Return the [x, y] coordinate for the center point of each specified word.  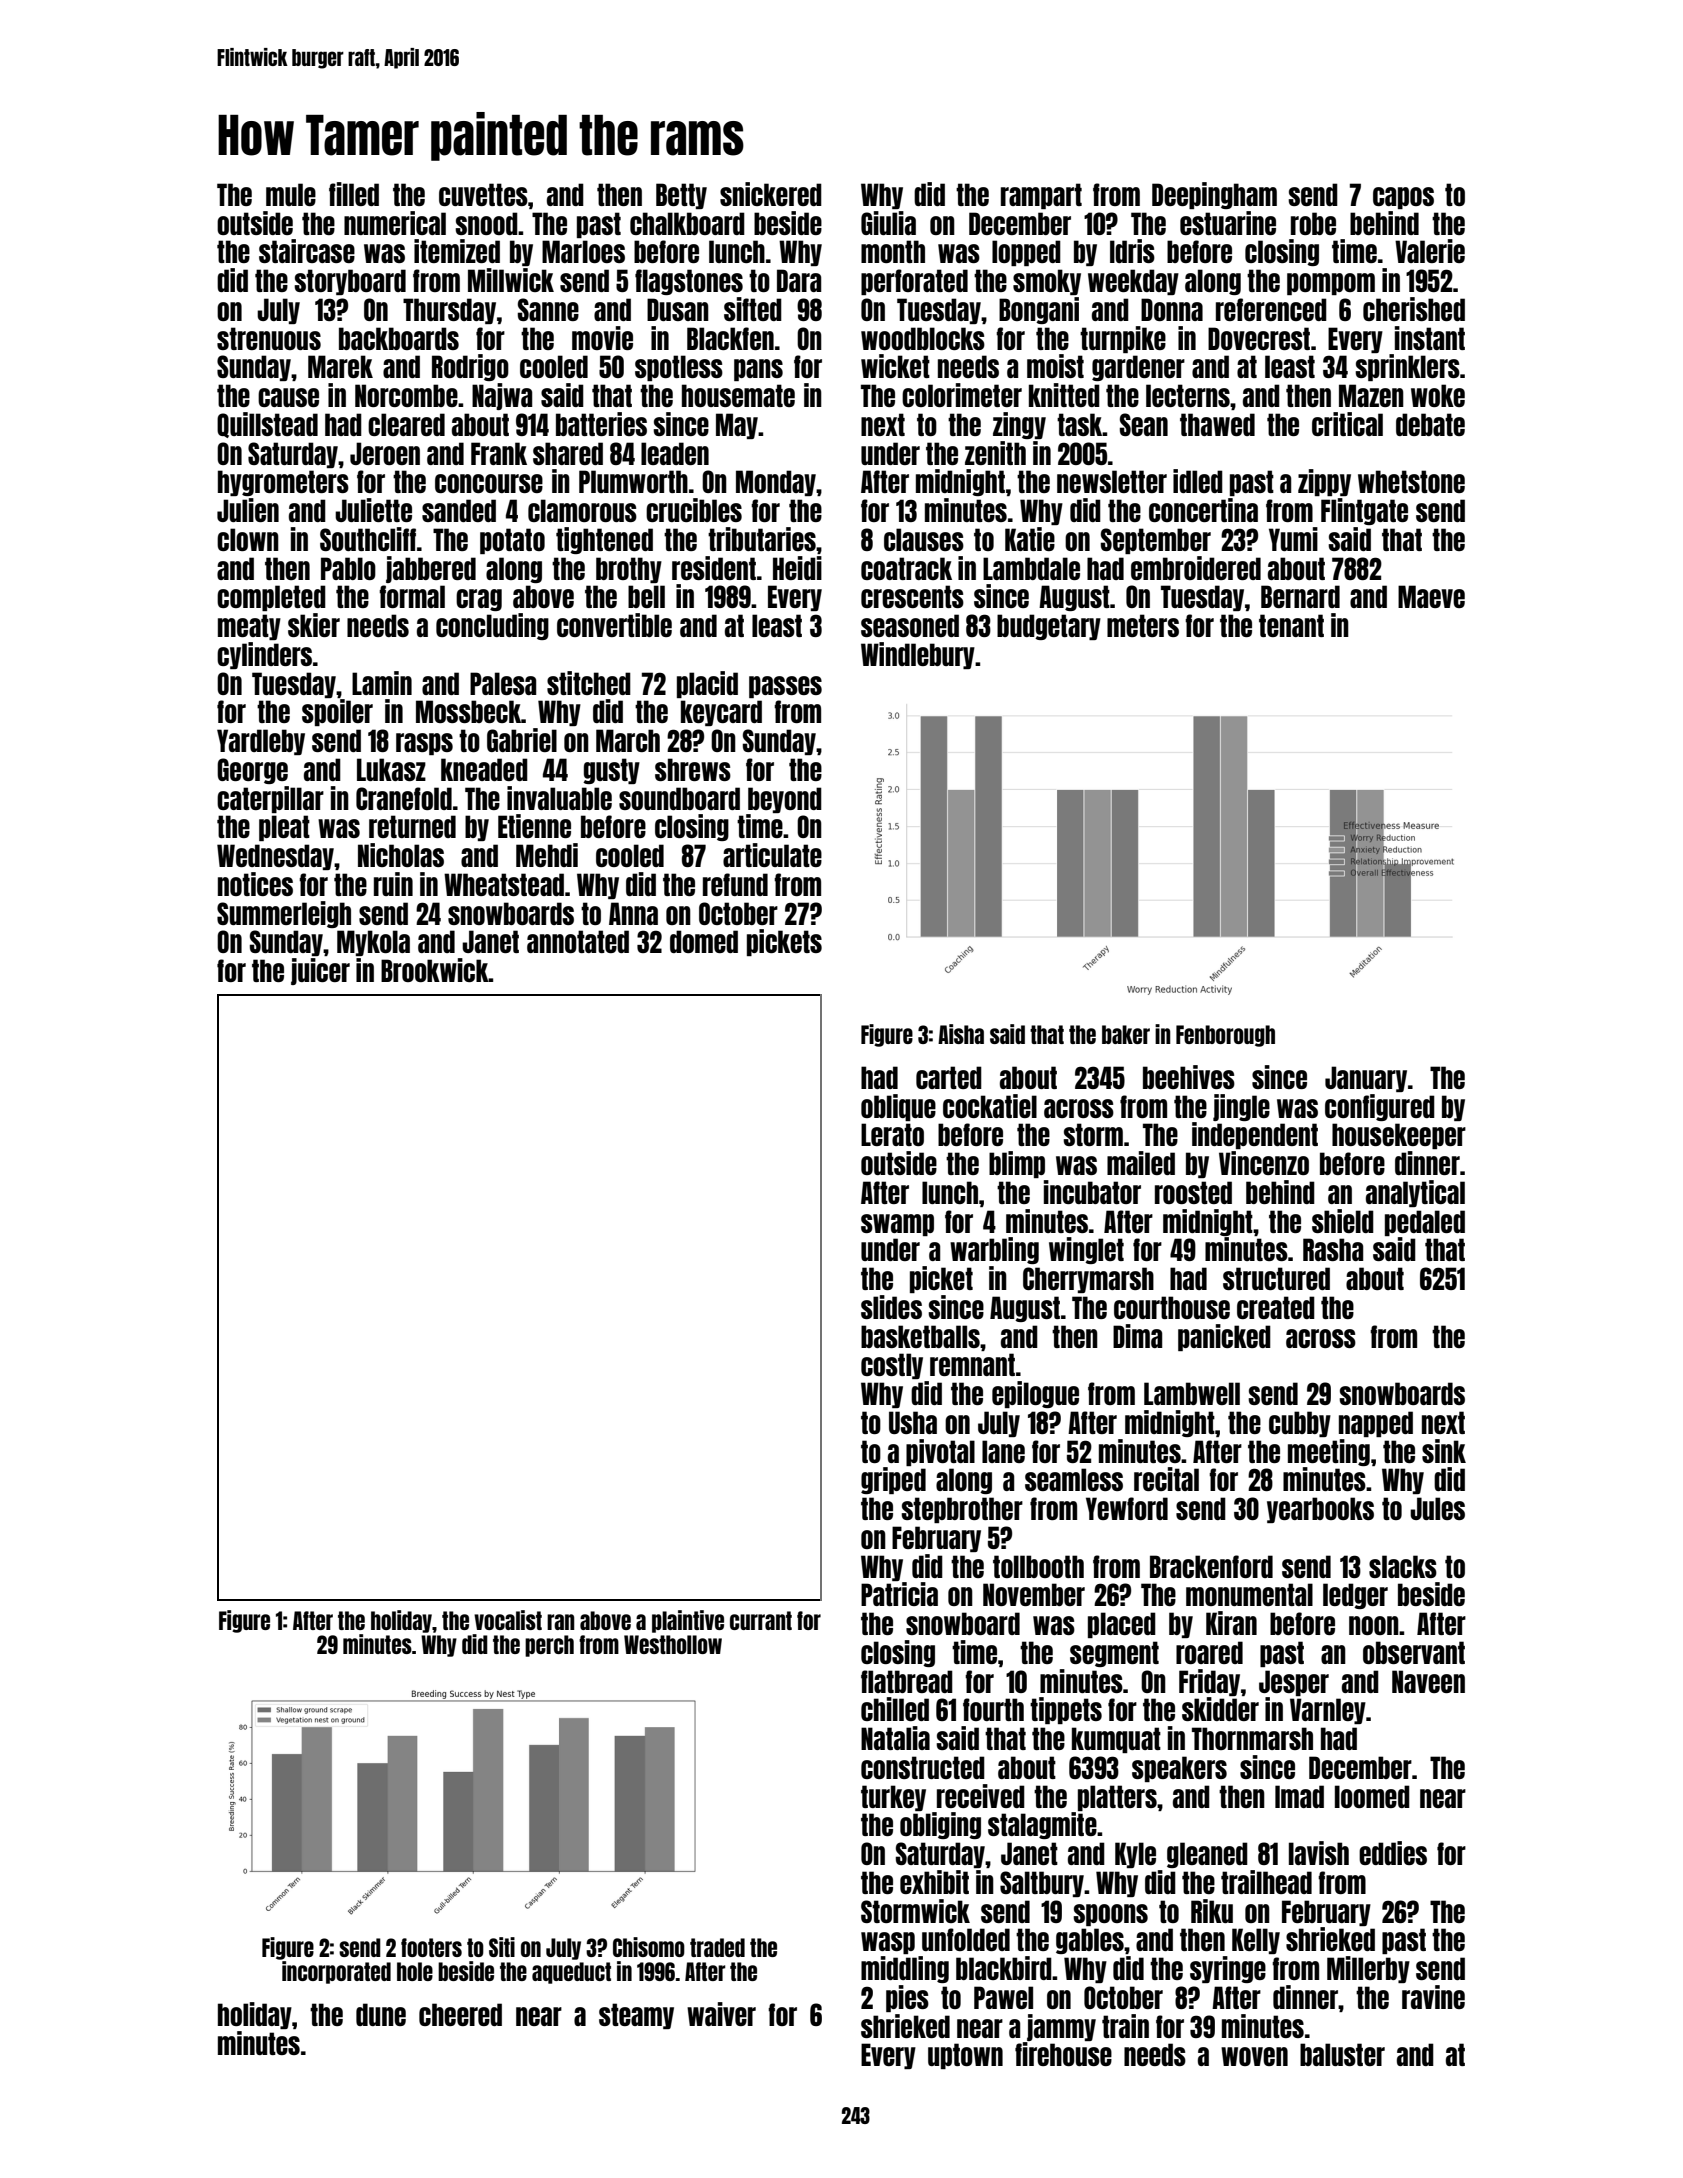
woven [1254, 2056]
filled [354, 194]
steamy [636, 2016]
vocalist [508, 1620]
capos [1403, 198]
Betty [681, 196]
